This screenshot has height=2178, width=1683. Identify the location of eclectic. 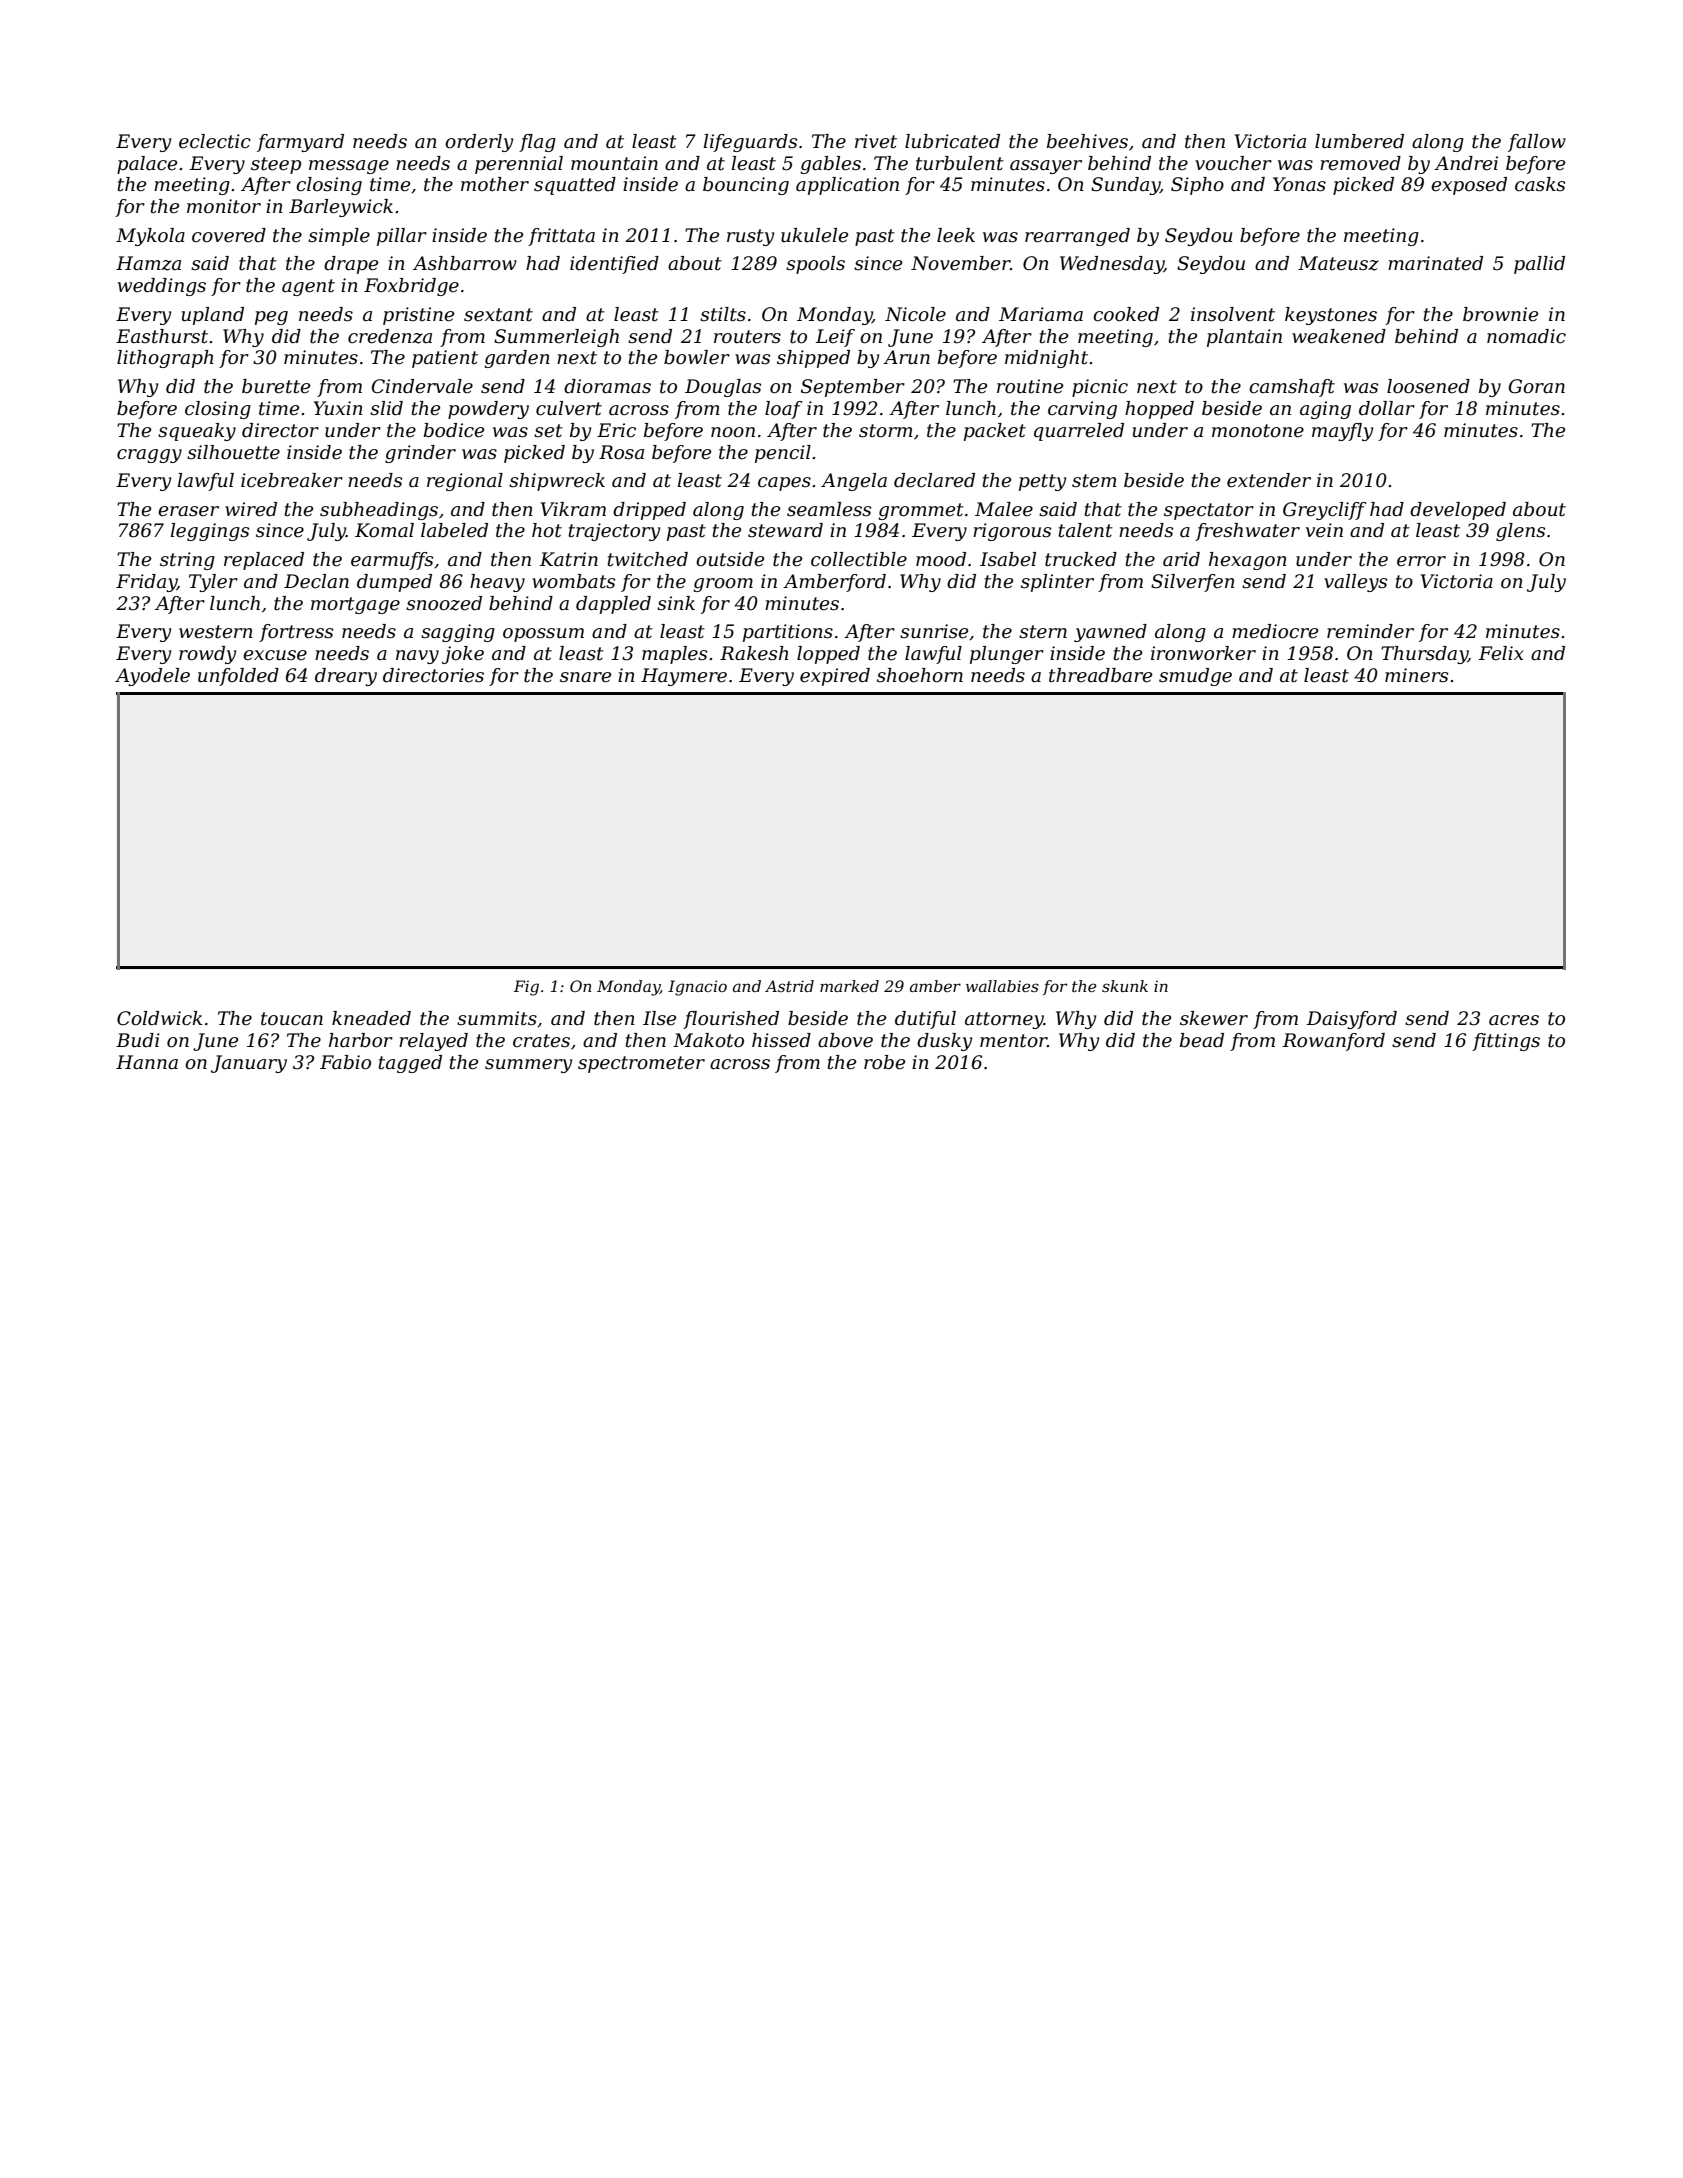
(215, 141).
